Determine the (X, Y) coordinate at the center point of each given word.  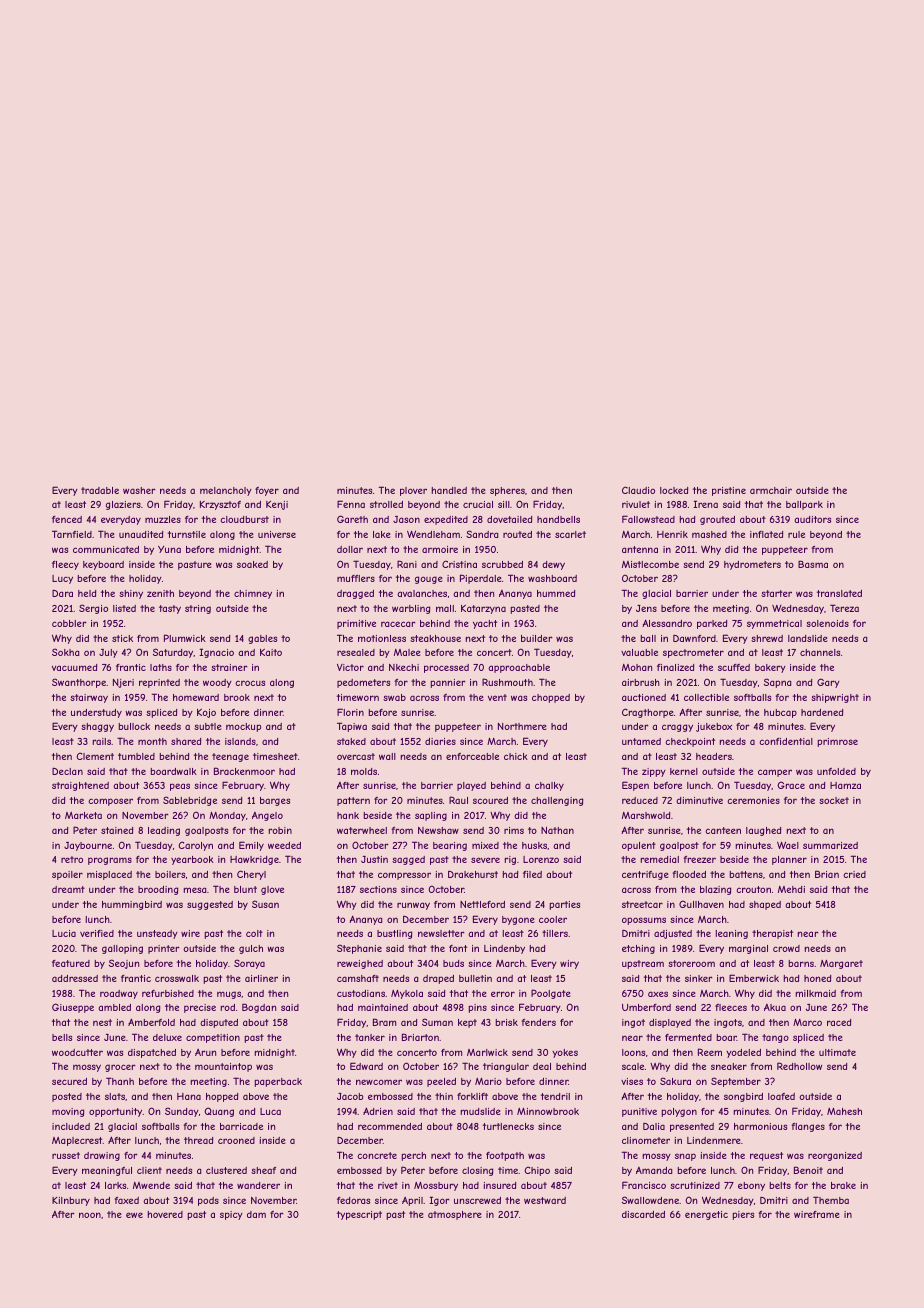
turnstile (187, 534)
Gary (828, 683)
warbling (411, 609)
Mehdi (791, 889)
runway (413, 906)
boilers (170, 874)
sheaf (263, 1170)
